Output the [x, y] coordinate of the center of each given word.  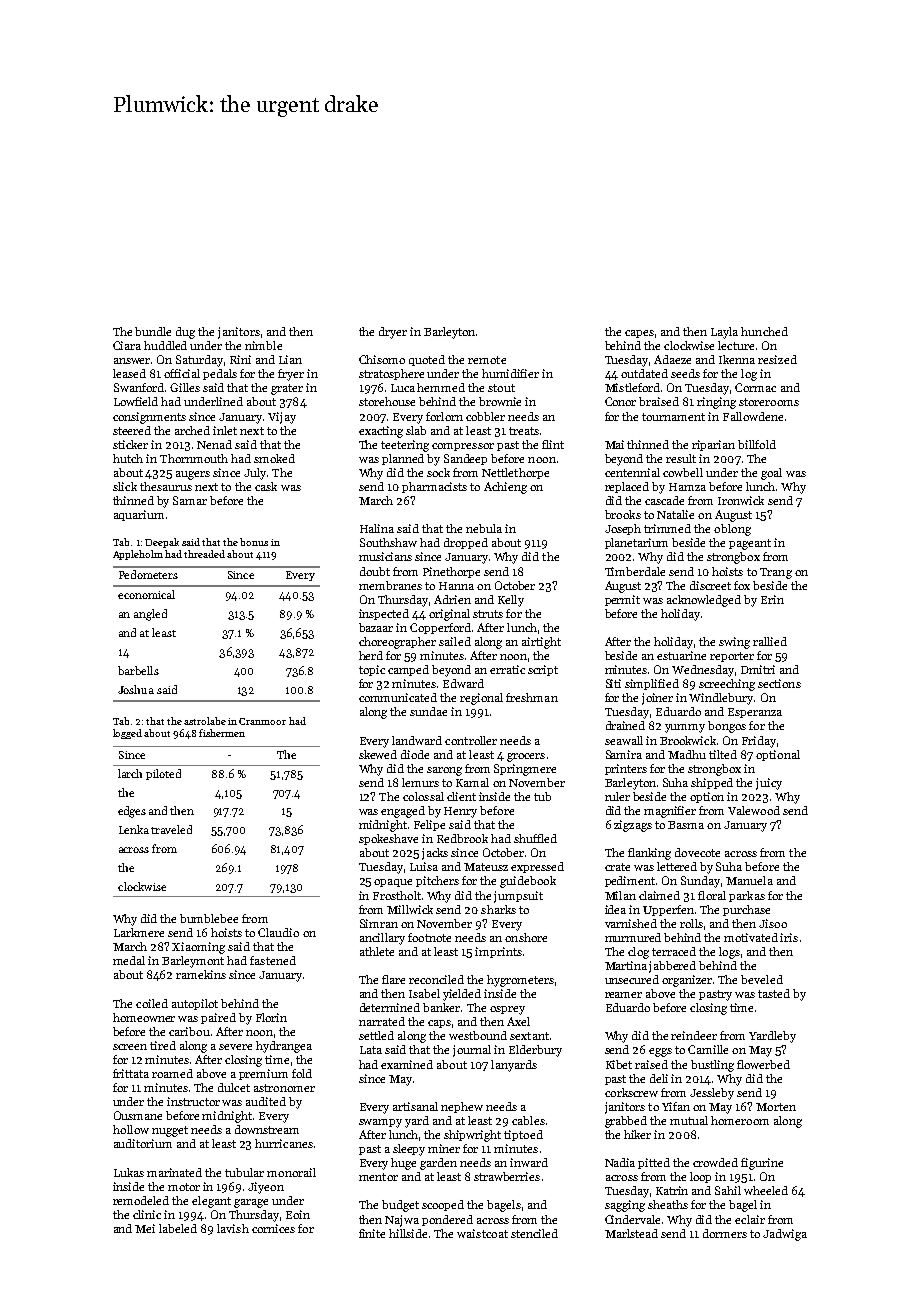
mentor [378, 1177]
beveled [762, 979]
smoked [274, 458]
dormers [725, 1233]
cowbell [683, 472]
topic [372, 670]
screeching [727, 685]
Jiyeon [266, 1188]
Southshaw [388, 542]
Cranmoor [262, 721]
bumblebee [209, 918]
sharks [498, 909]
